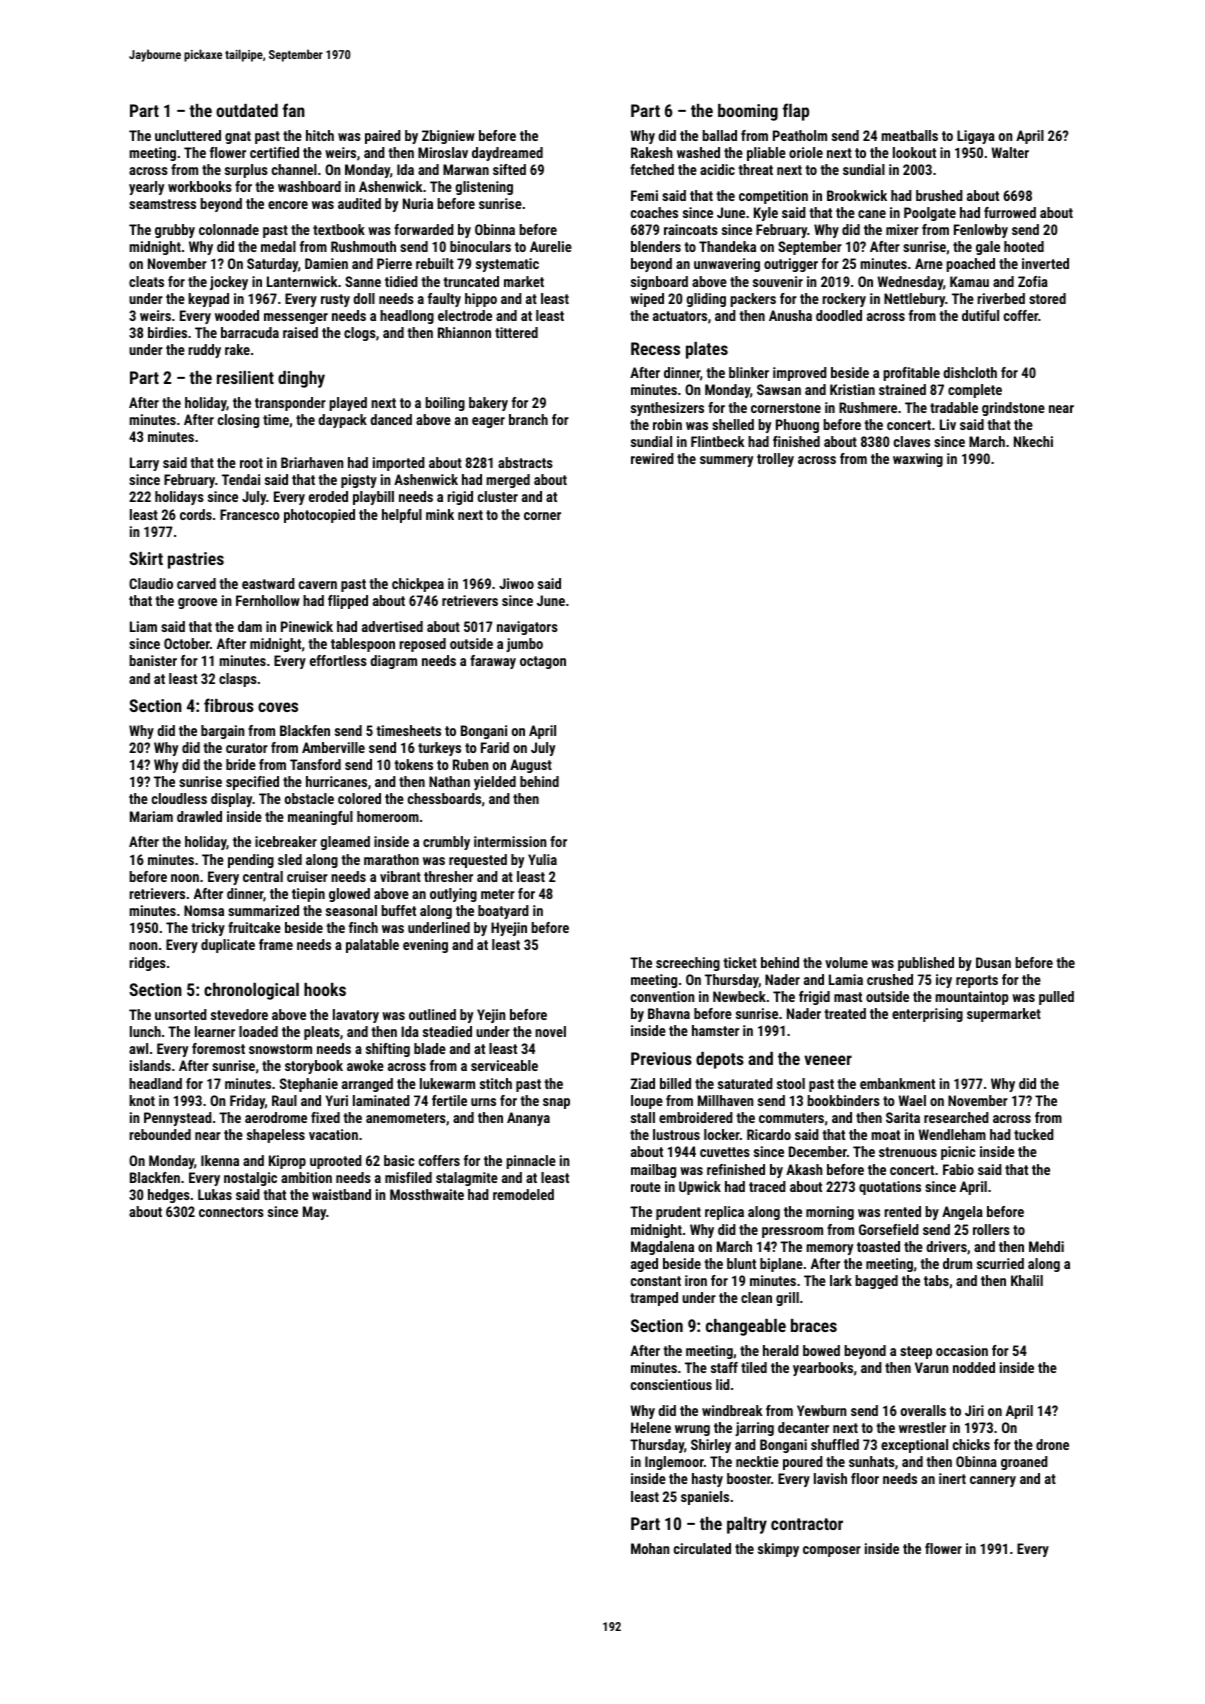 The width and height of the screenshot is (1205, 1704). What do you see at coordinates (359, 203) in the screenshot?
I see `audited` at bounding box center [359, 203].
